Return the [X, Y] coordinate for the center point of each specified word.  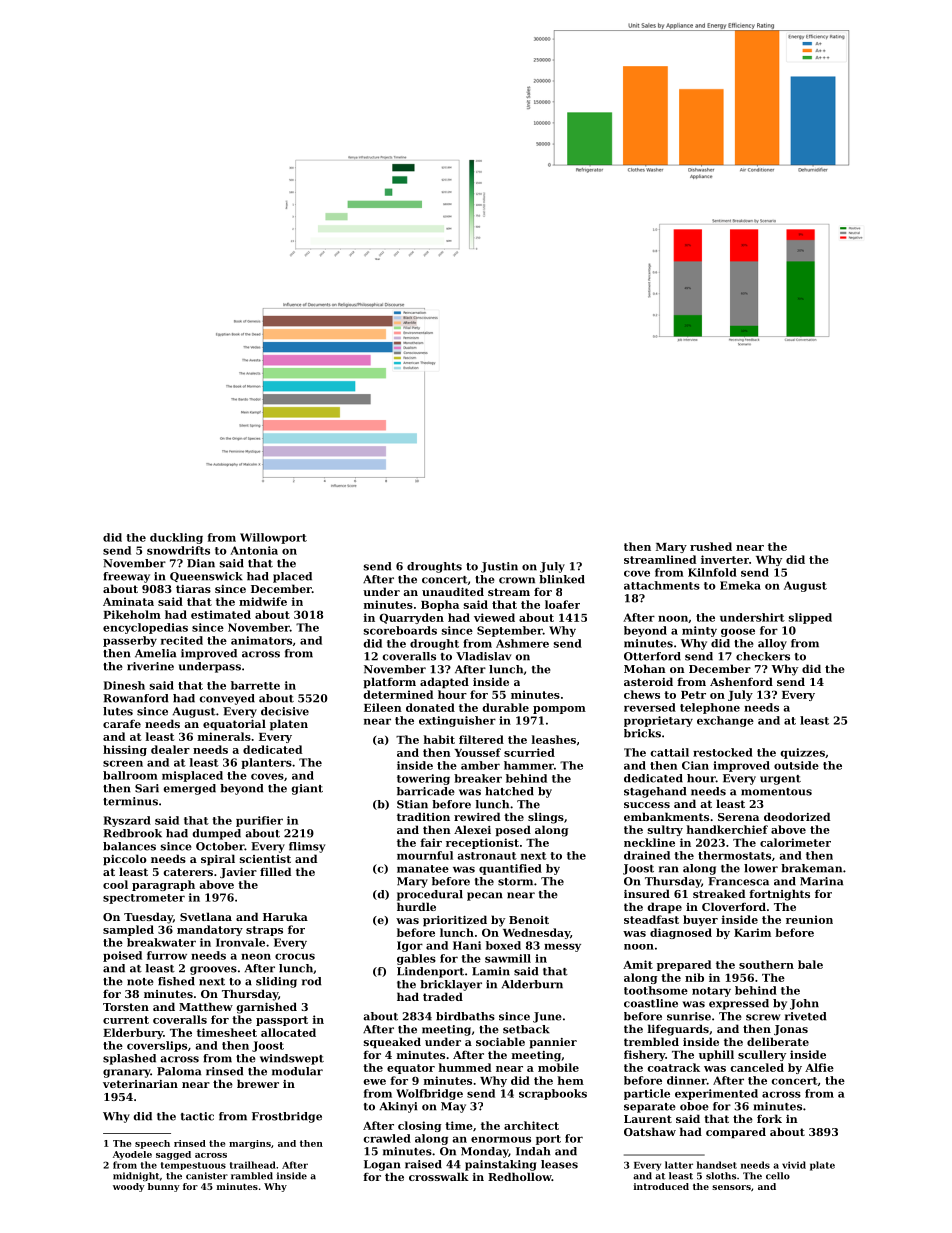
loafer [562, 604]
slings [546, 818]
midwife [263, 601]
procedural [430, 895]
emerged [189, 789]
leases [559, 1164]
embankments [666, 816]
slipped [810, 618]
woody [129, 1187]
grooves [213, 970]
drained [647, 855]
